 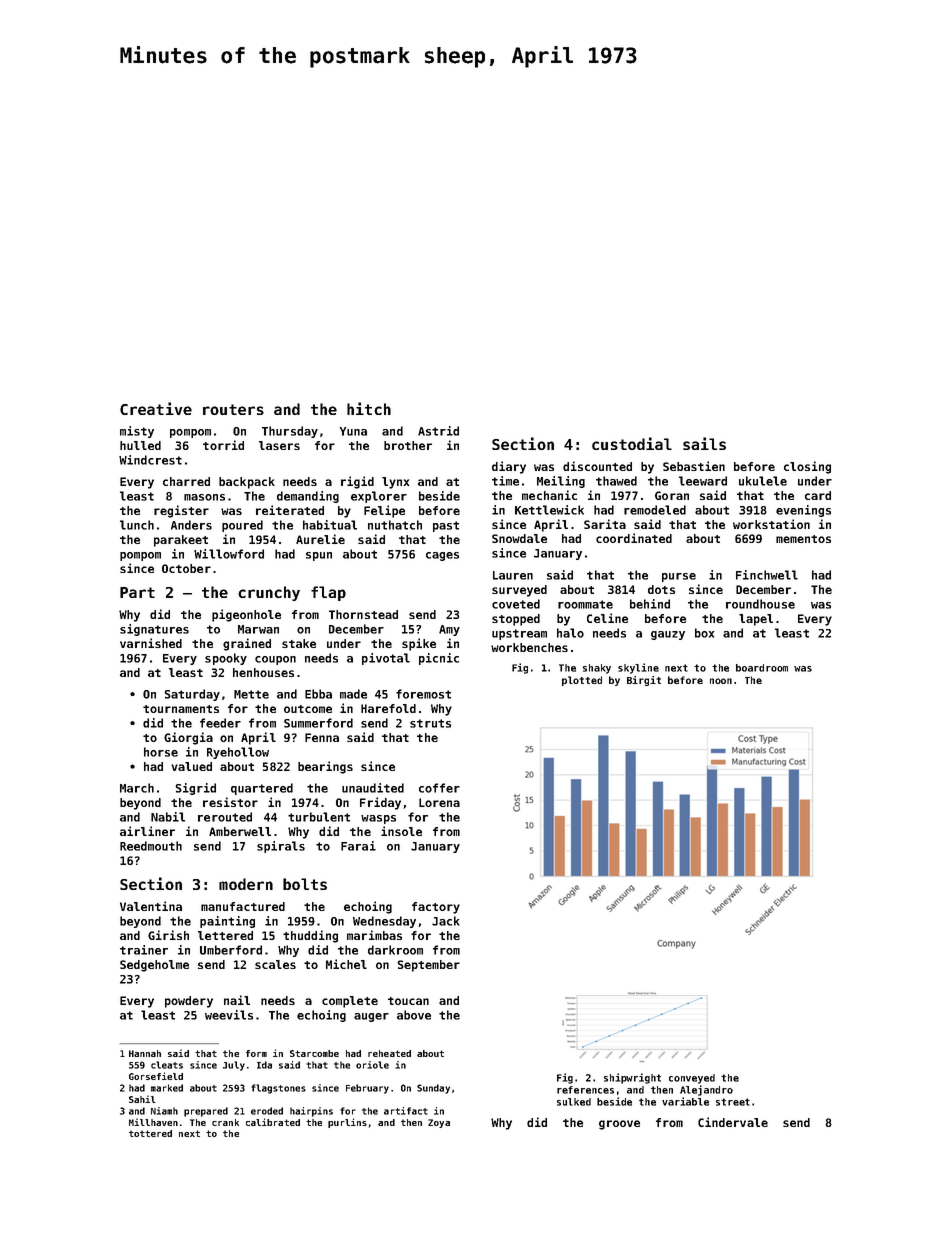 What do you see at coordinates (273, 1122) in the document?
I see `calibrated` at bounding box center [273, 1122].
